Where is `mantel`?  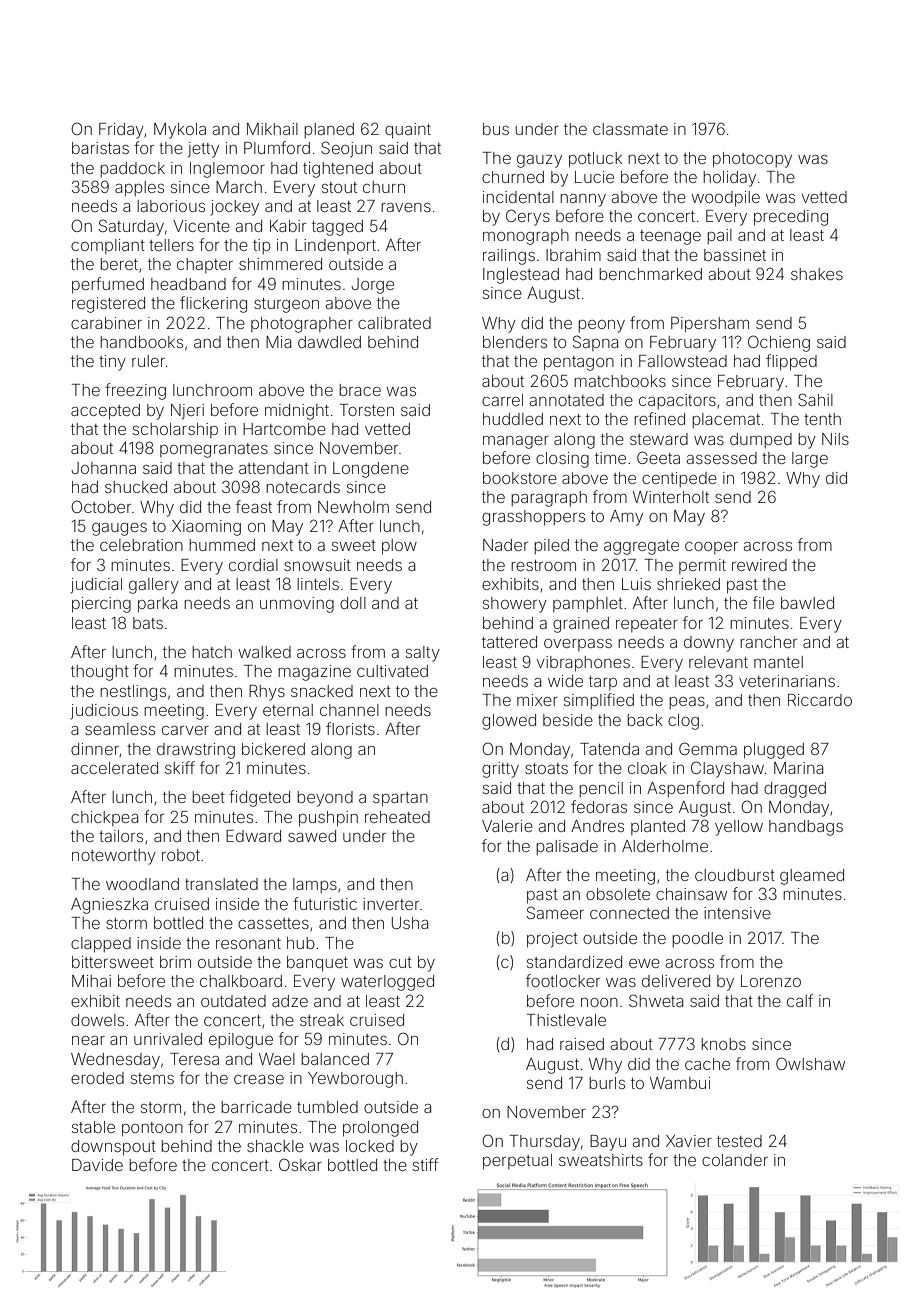
mantel is located at coordinates (778, 662).
